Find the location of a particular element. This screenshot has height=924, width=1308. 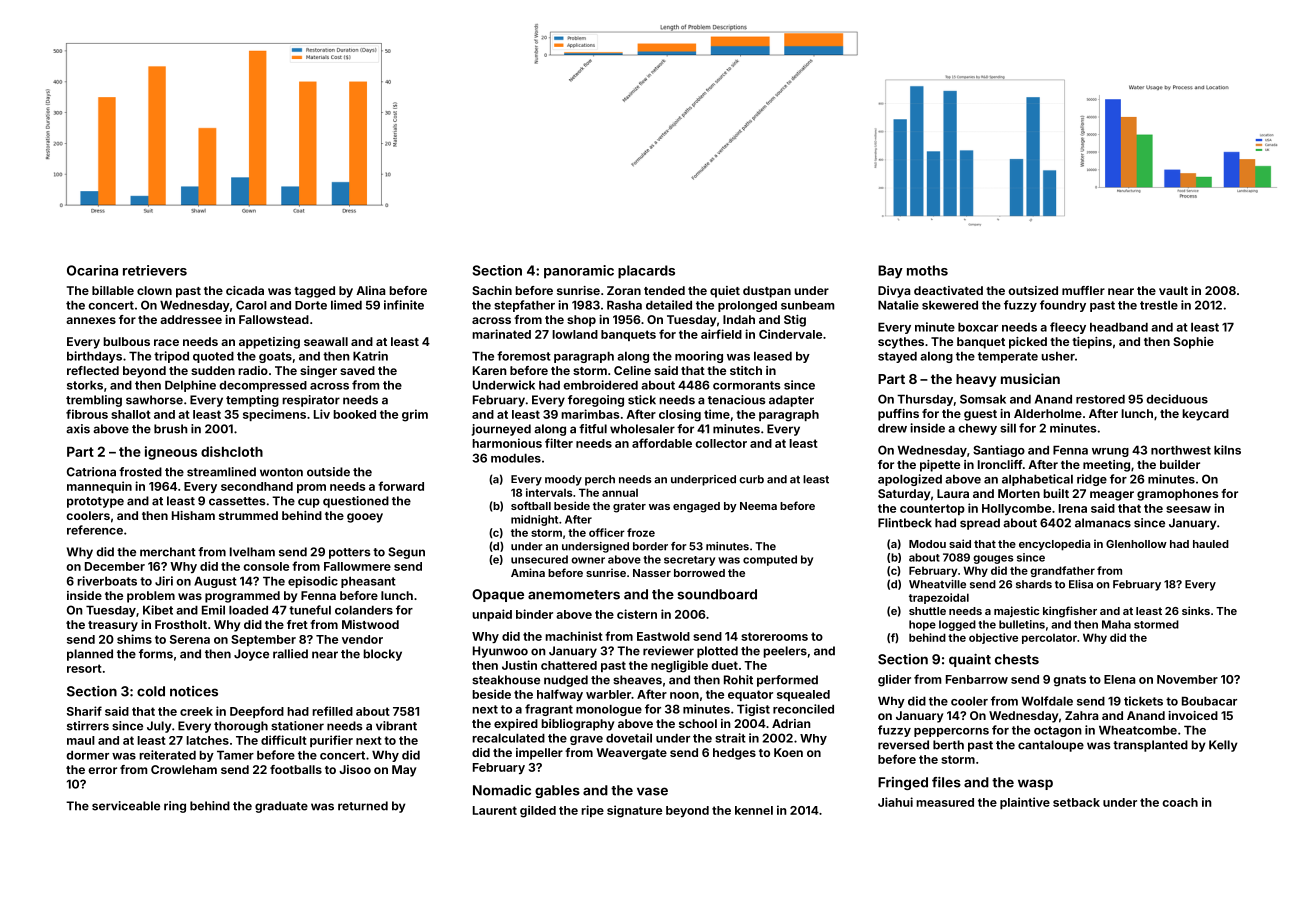

shuttle is located at coordinates (927, 611).
